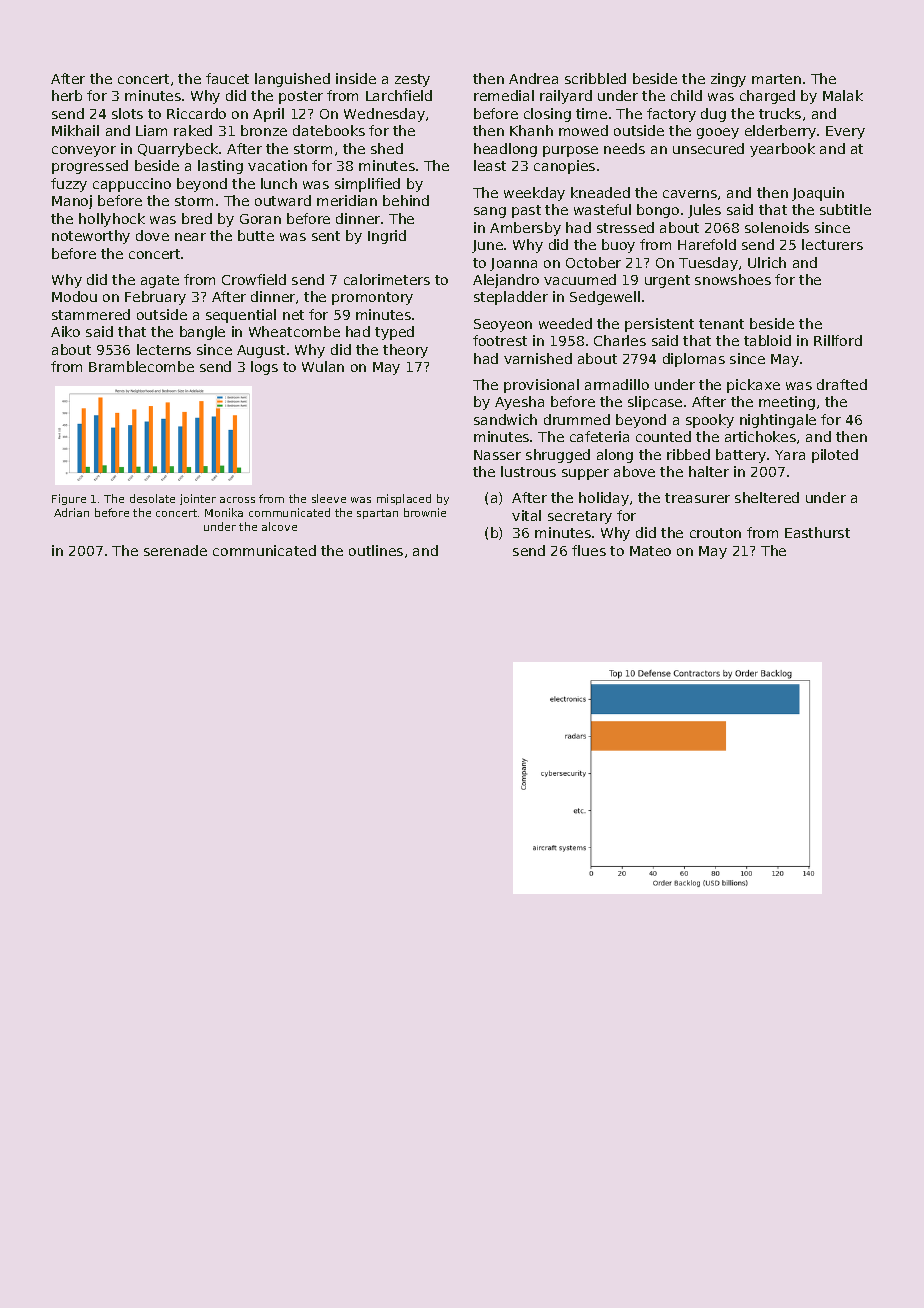 The width and height of the screenshot is (924, 1308). What do you see at coordinates (301, 97) in the screenshot?
I see `poster` at bounding box center [301, 97].
